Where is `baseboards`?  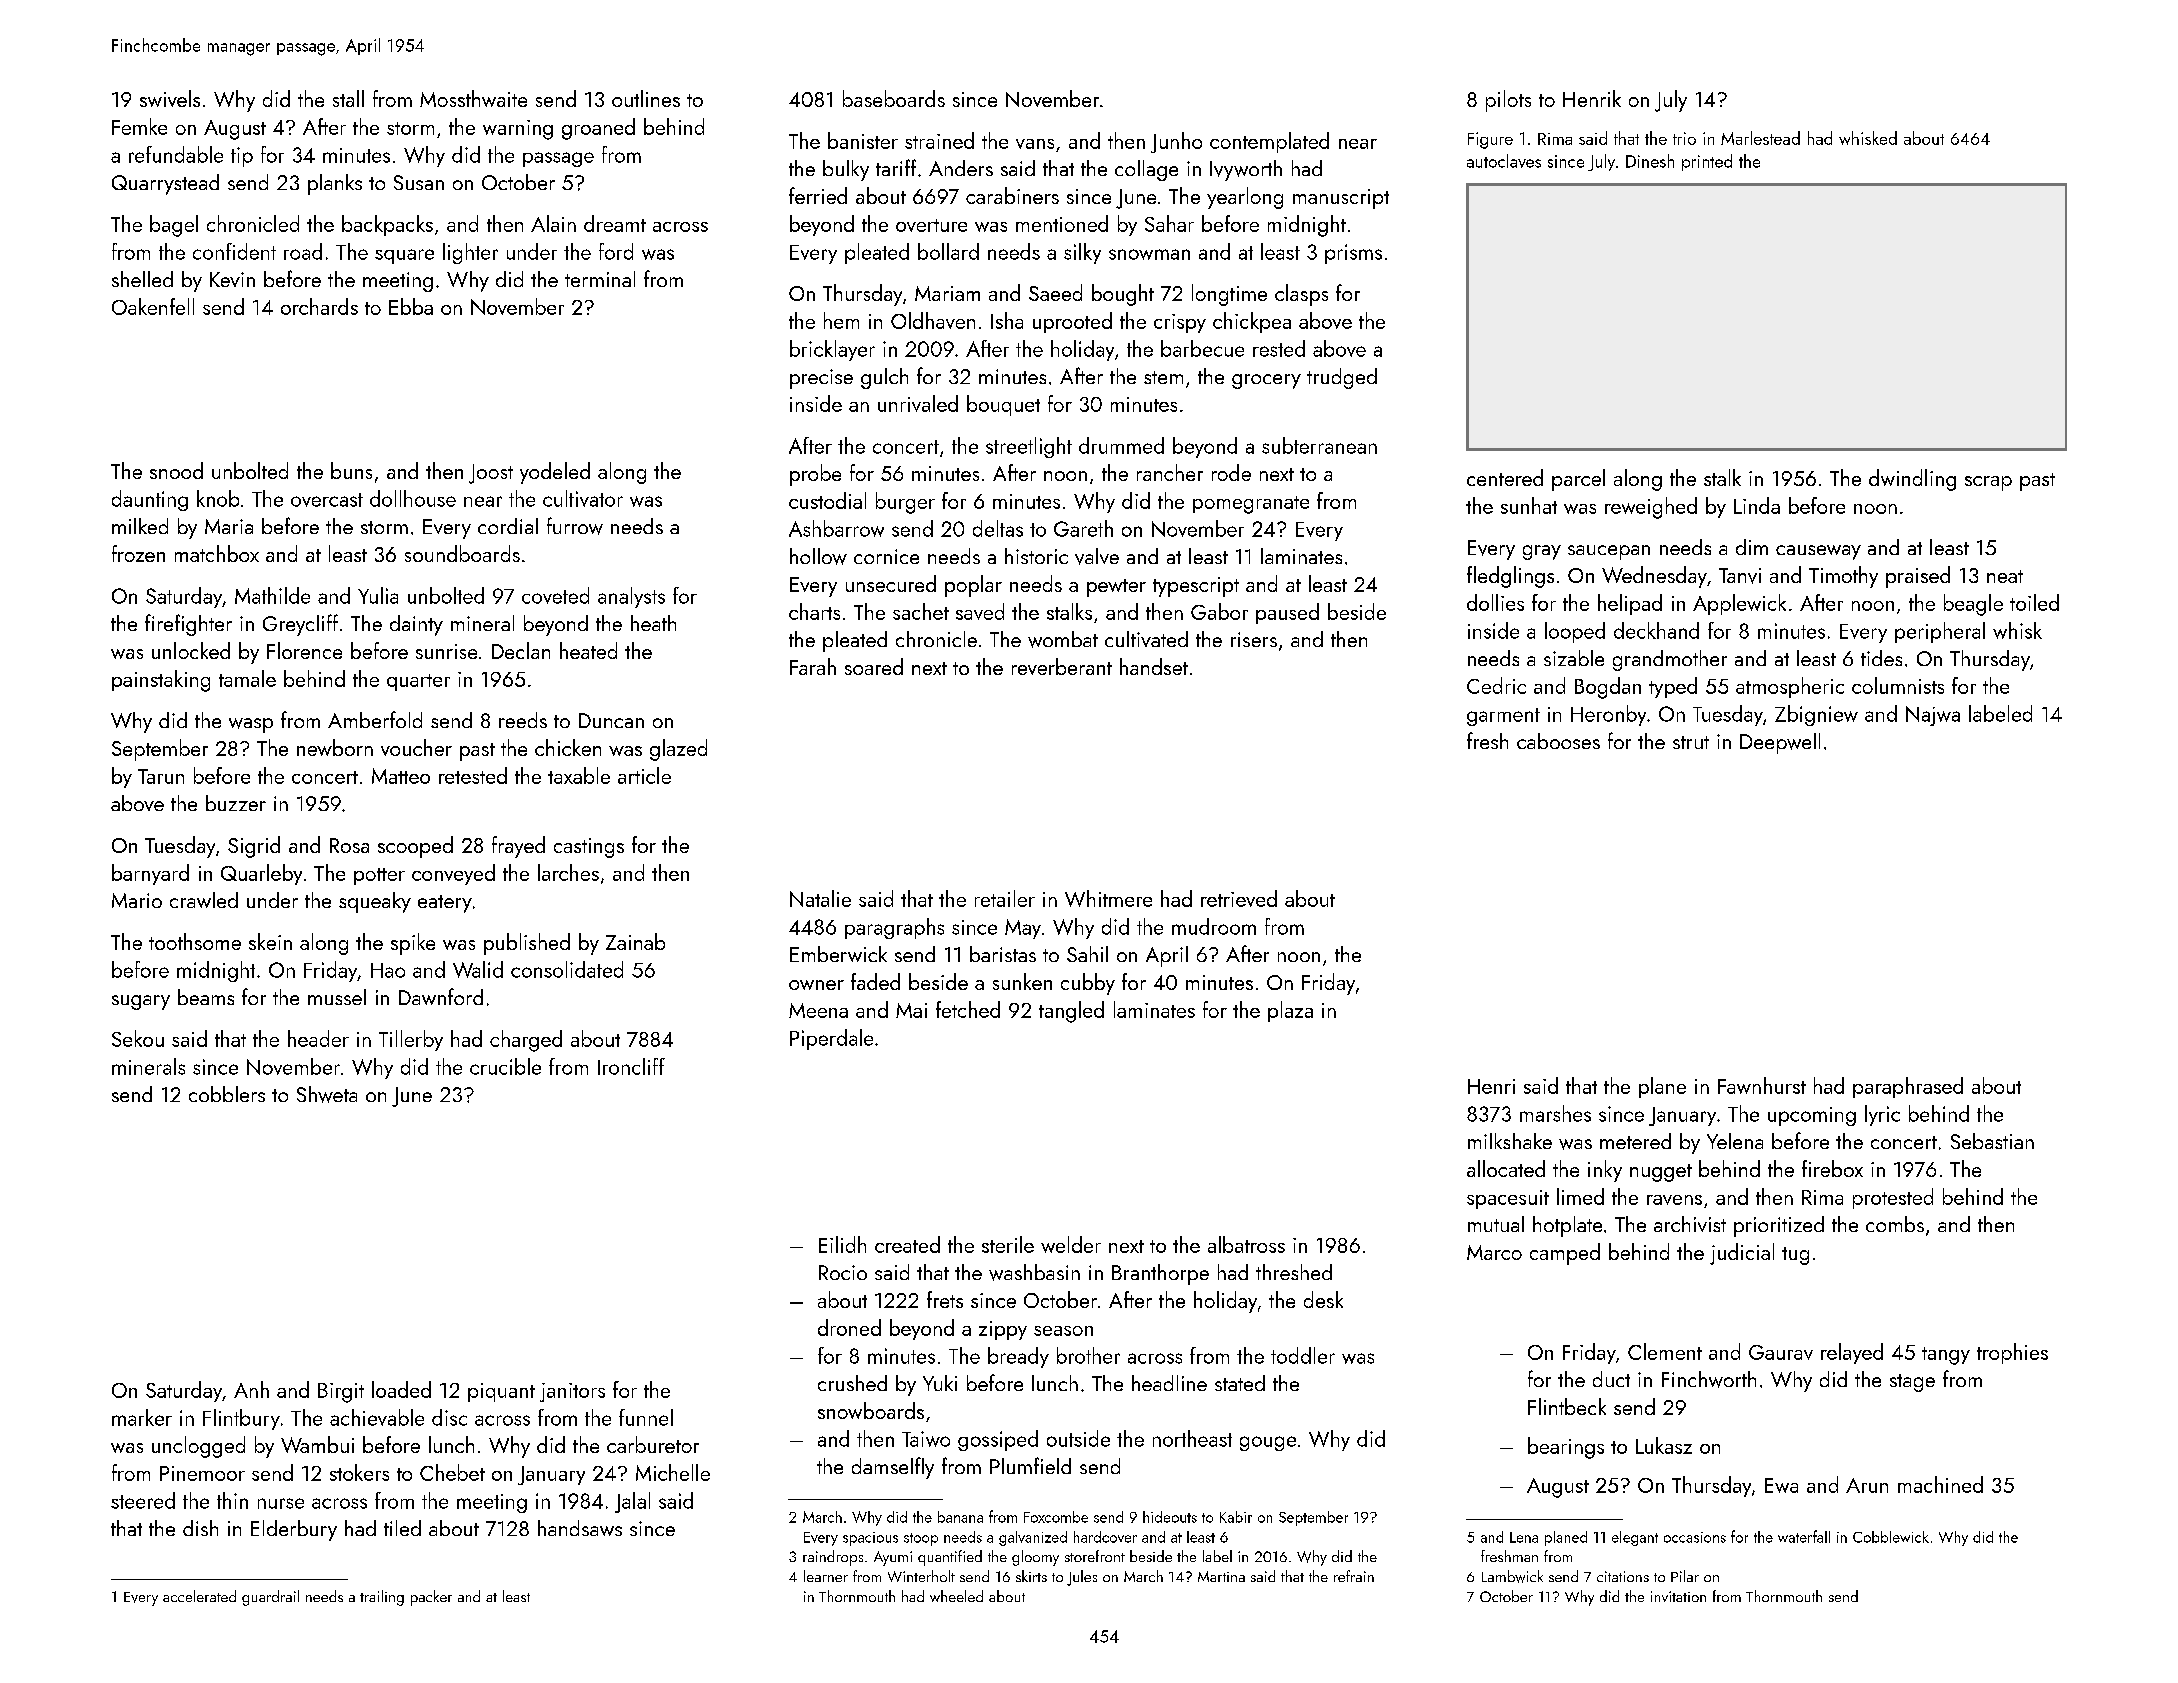
baseboards is located at coordinates (894, 98).
